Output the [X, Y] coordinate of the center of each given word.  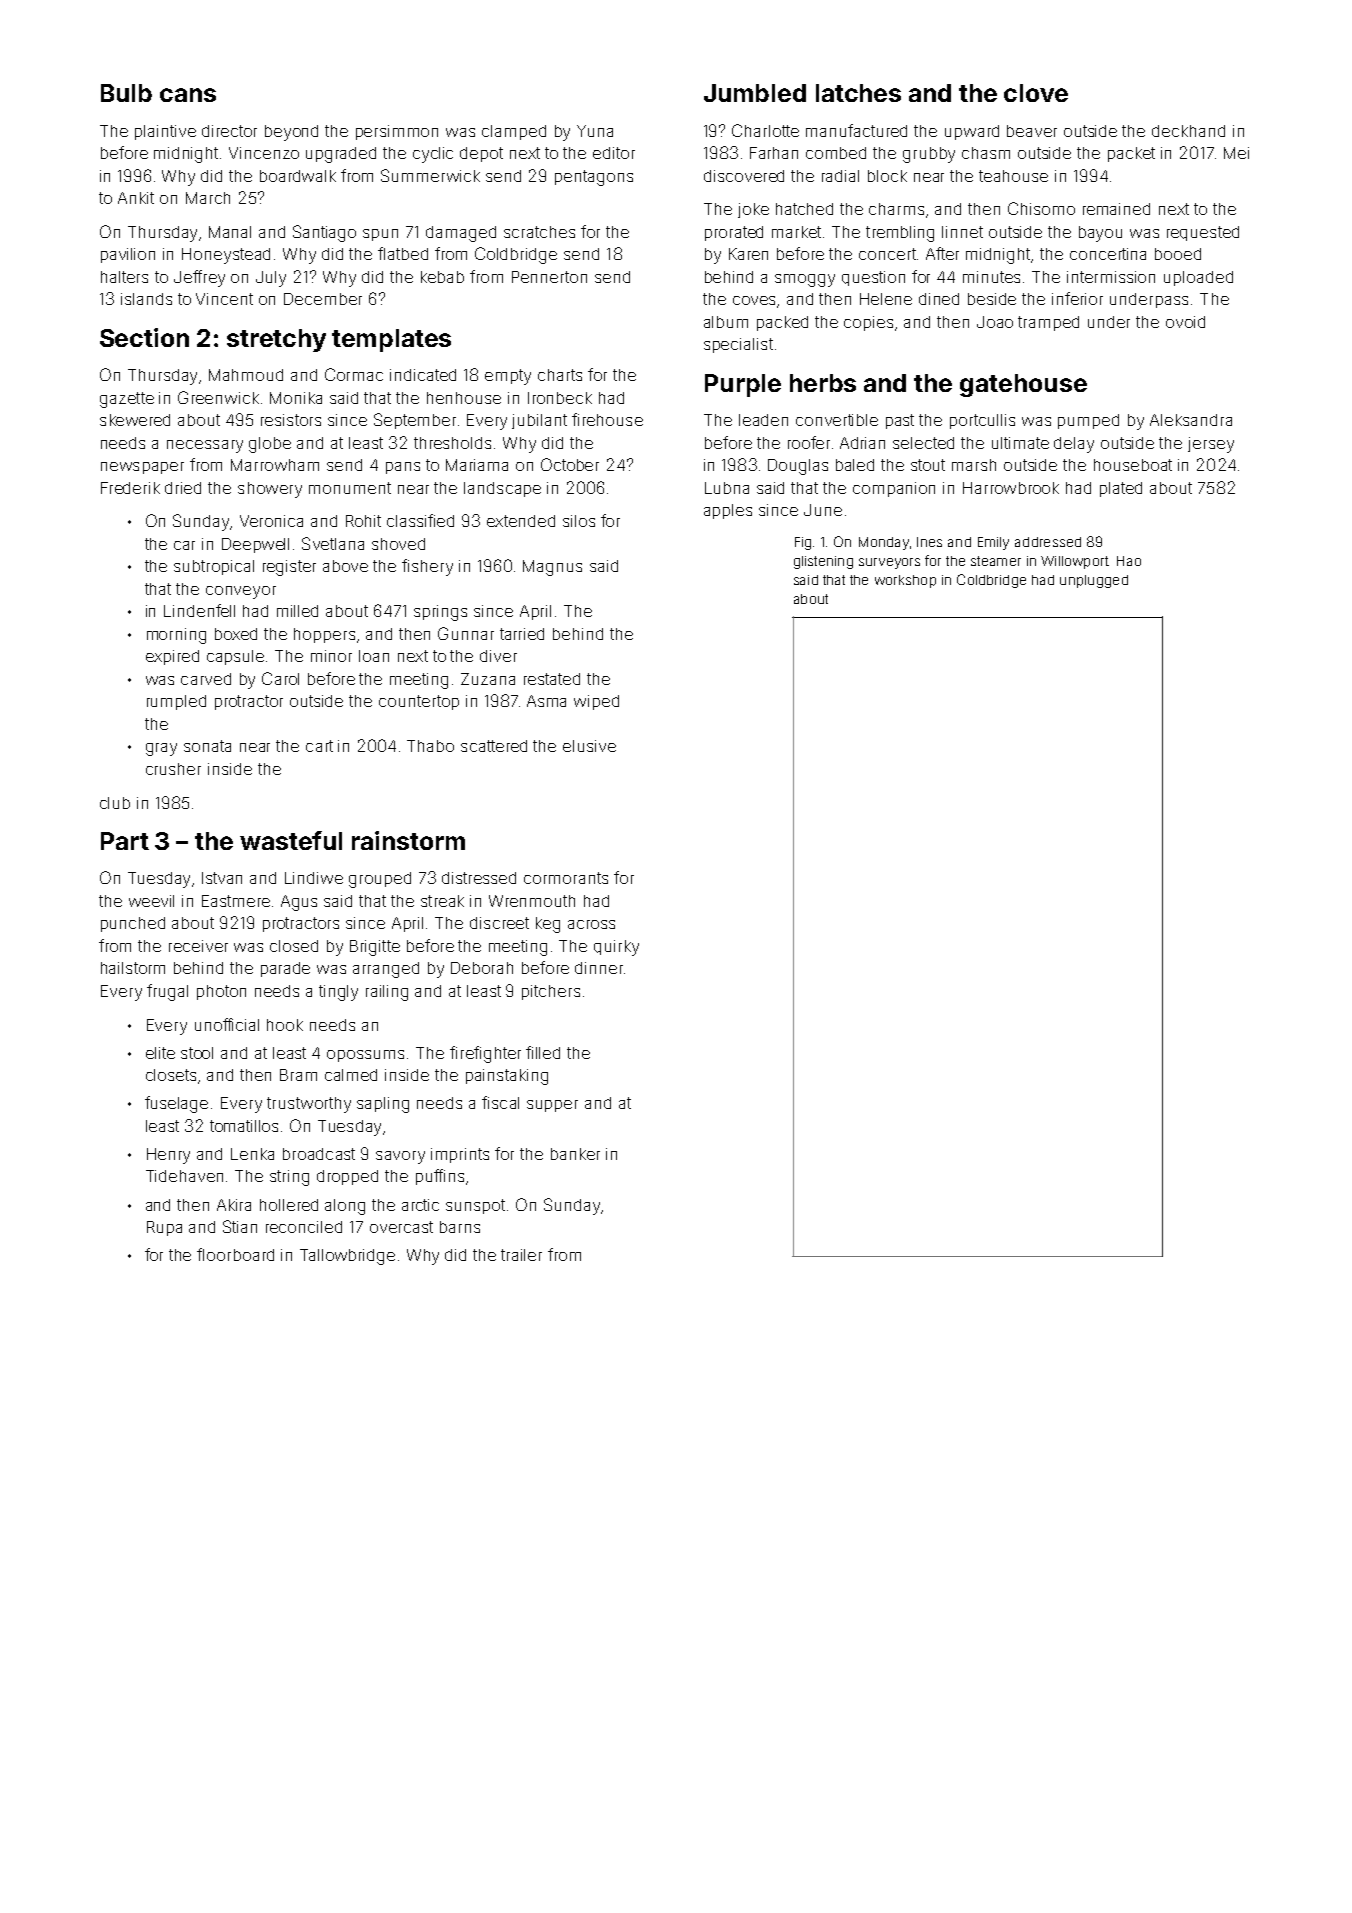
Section [144, 337]
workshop [905, 581]
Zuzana [488, 679]
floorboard [235, 1254]
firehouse [607, 419]
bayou [1100, 234]
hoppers [324, 635]
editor [614, 153]
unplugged [1094, 581]
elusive [589, 746]
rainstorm [408, 840]
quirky [616, 948]
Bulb [126, 93]
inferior [1077, 298]
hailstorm [133, 968]
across [591, 924]
